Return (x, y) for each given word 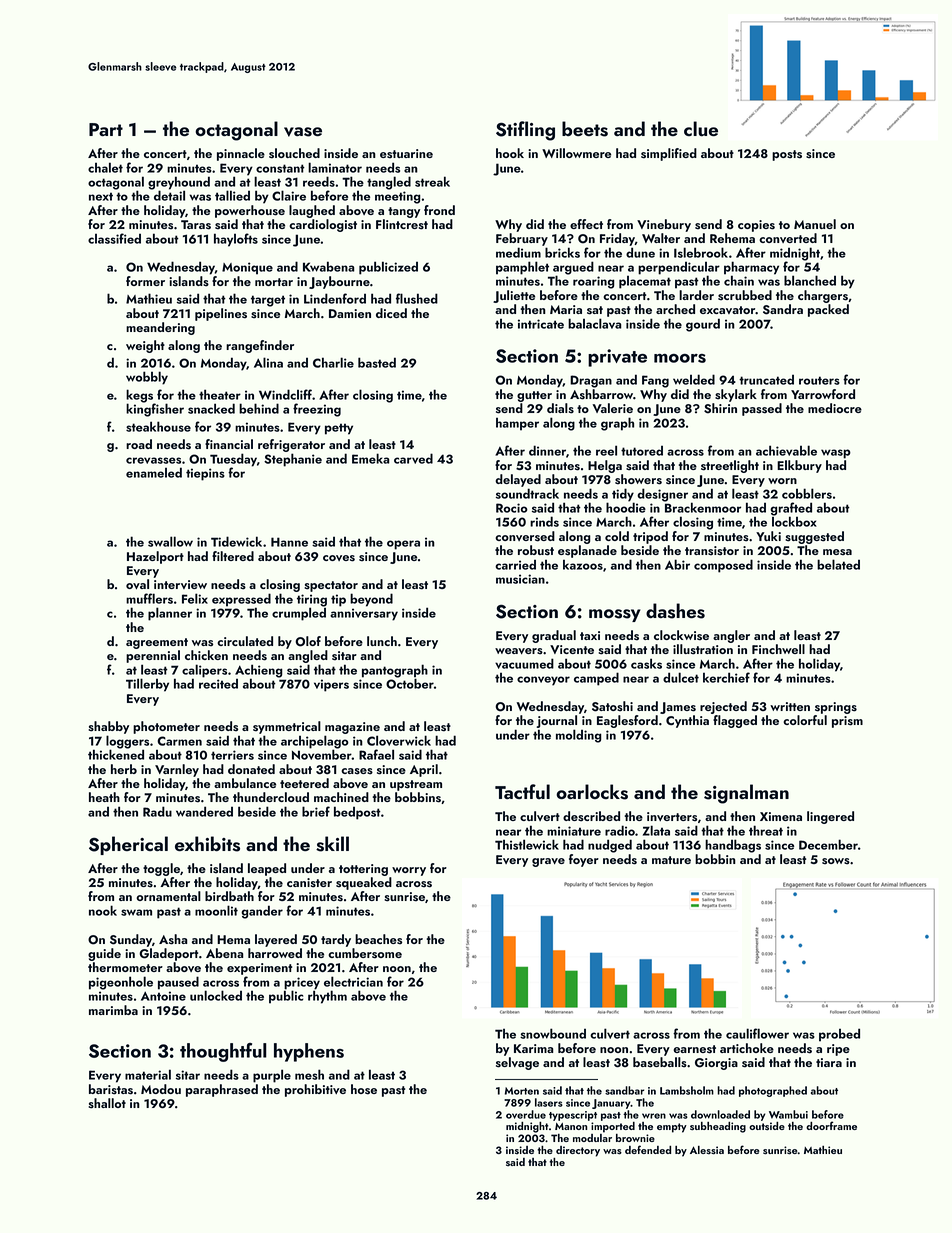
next (101, 197)
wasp (836, 454)
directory (578, 1151)
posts (787, 155)
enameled (154, 472)
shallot (107, 1103)
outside (767, 1126)
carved (413, 458)
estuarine (406, 153)
